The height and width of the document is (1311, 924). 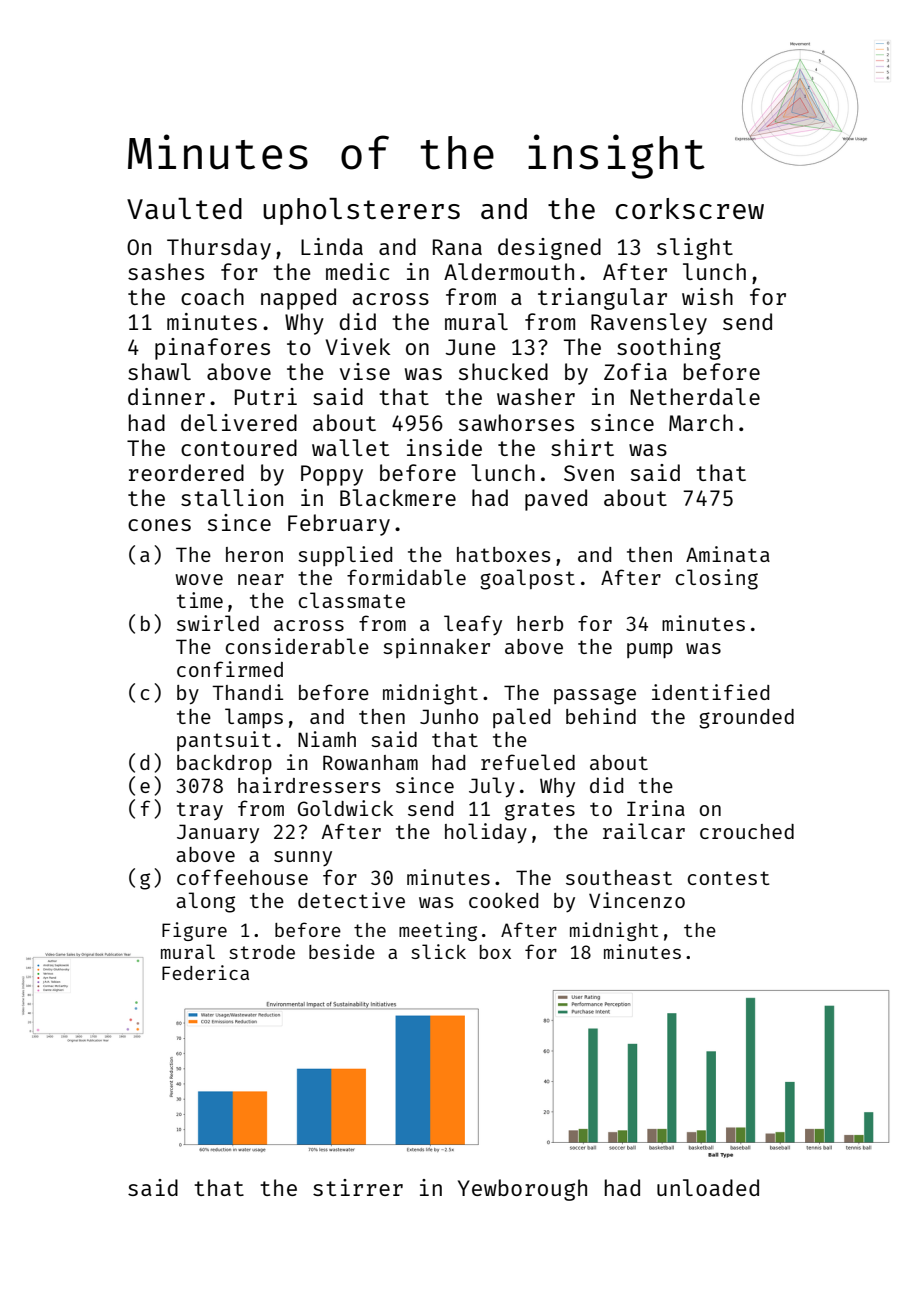 I want to click on reordered, so click(x=186, y=472).
